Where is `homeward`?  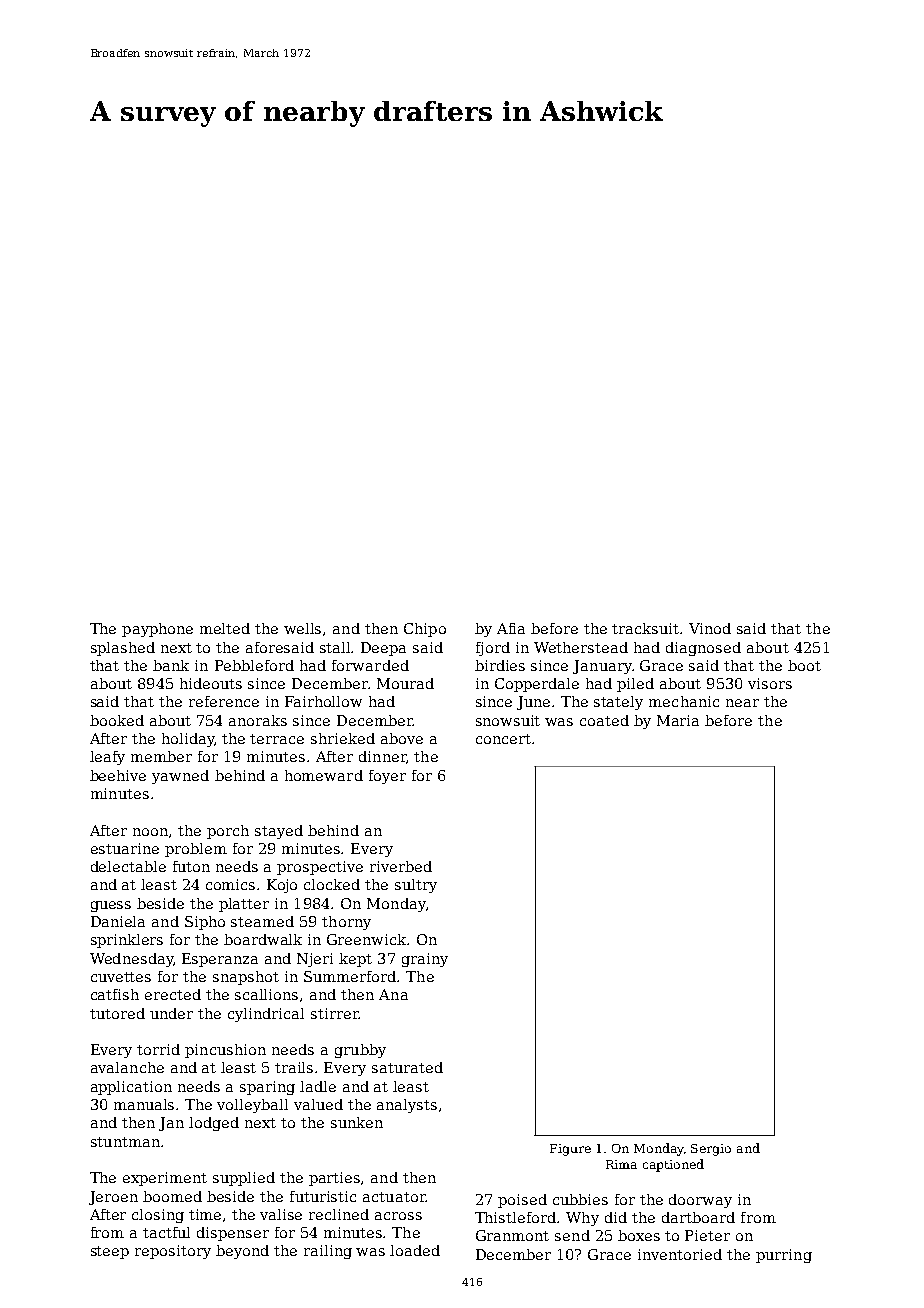 homeward is located at coordinates (324, 775).
